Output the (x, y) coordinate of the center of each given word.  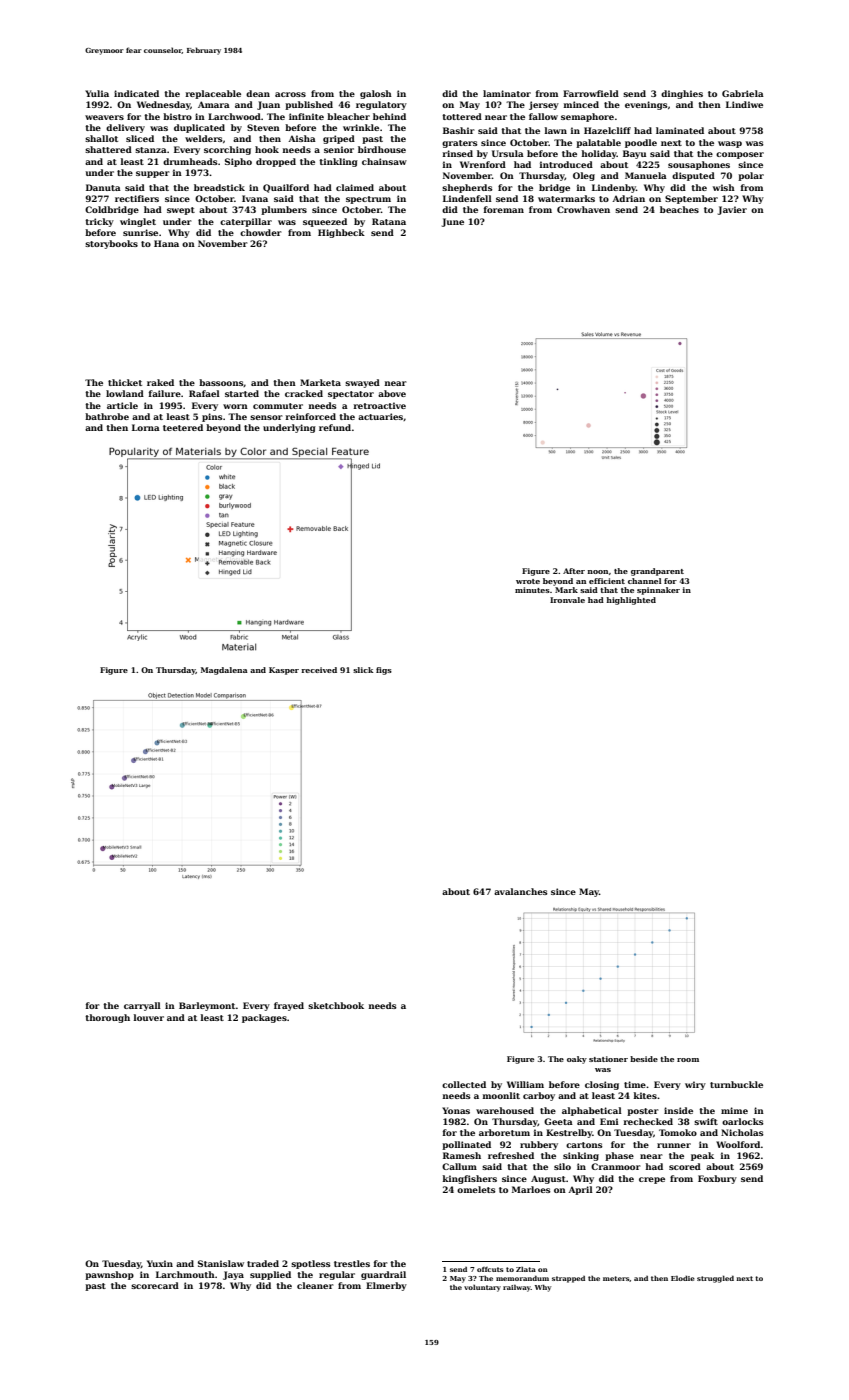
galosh (376, 94)
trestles (352, 1263)
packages (264, 1018)
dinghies (682, 94)
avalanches (521, 891)
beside (644, 1059)
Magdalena (224, 671)
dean (258, 93)
